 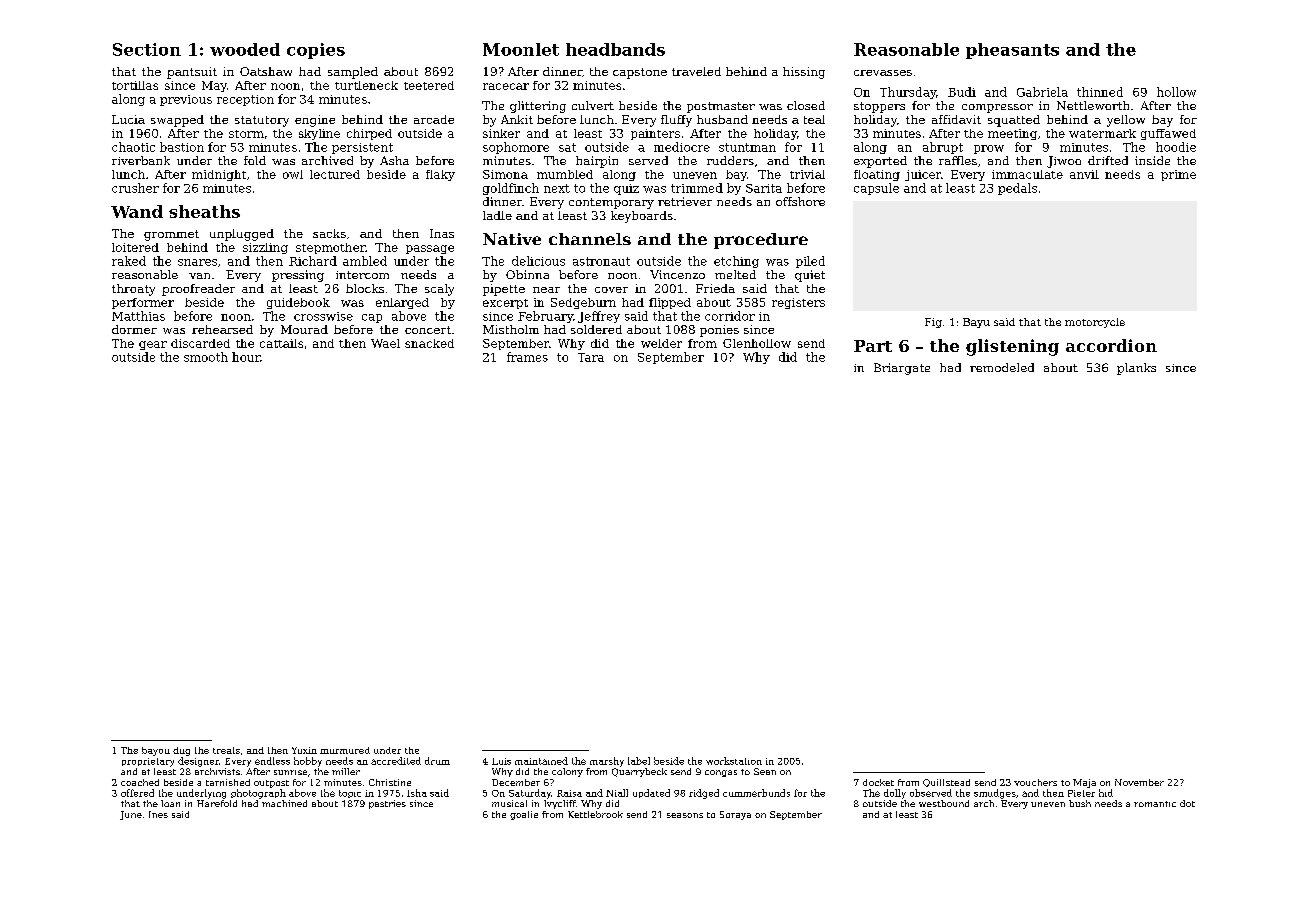 What do you see at coordinates (538, 261) in the image?
I see `delicious` at bounding box center [538, 261].
